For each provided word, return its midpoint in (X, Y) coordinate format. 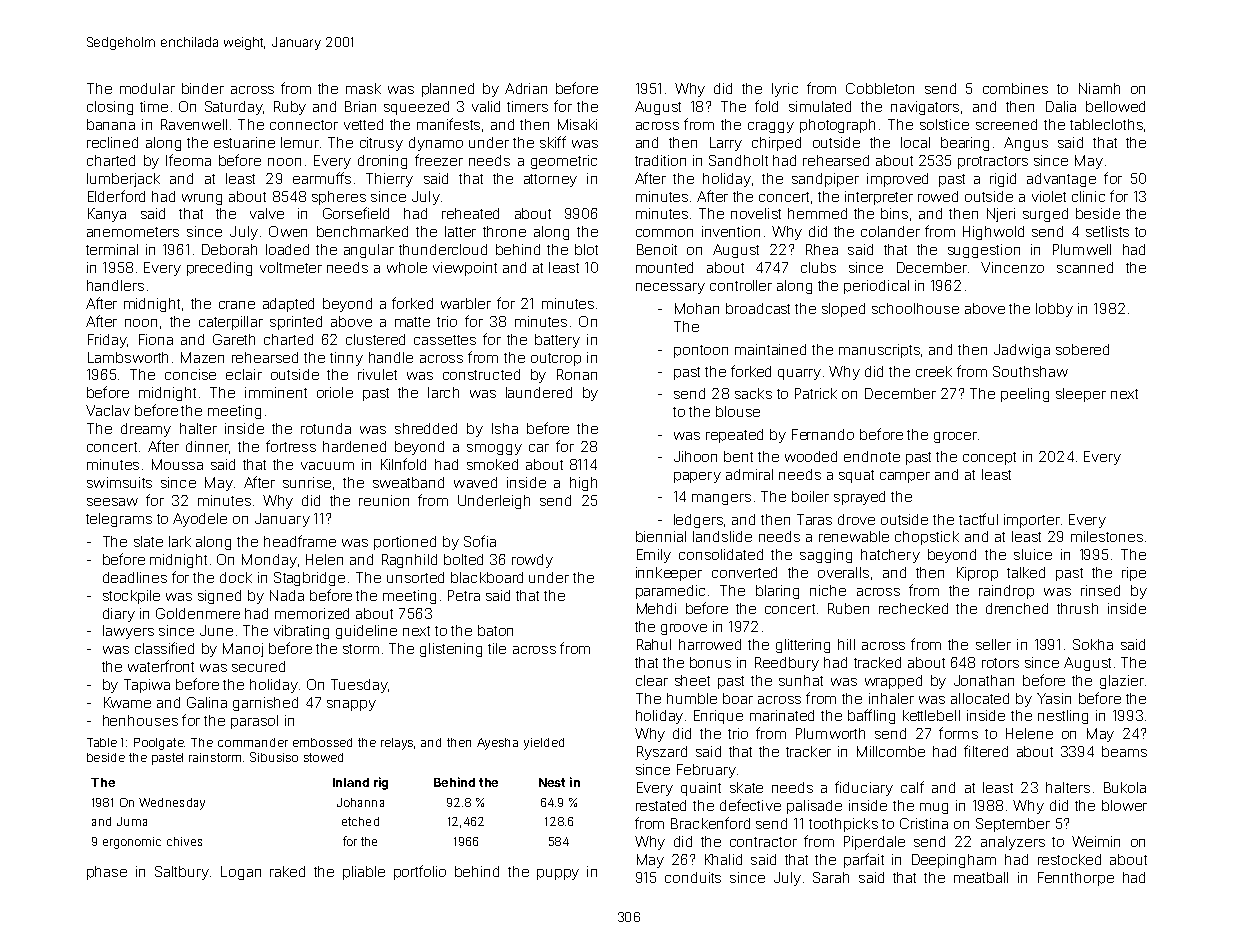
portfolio (420, 872)
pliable (364, 873)
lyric (785, 90)
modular (147, 88)
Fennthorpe (1076, 879)
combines (1015, 88)
